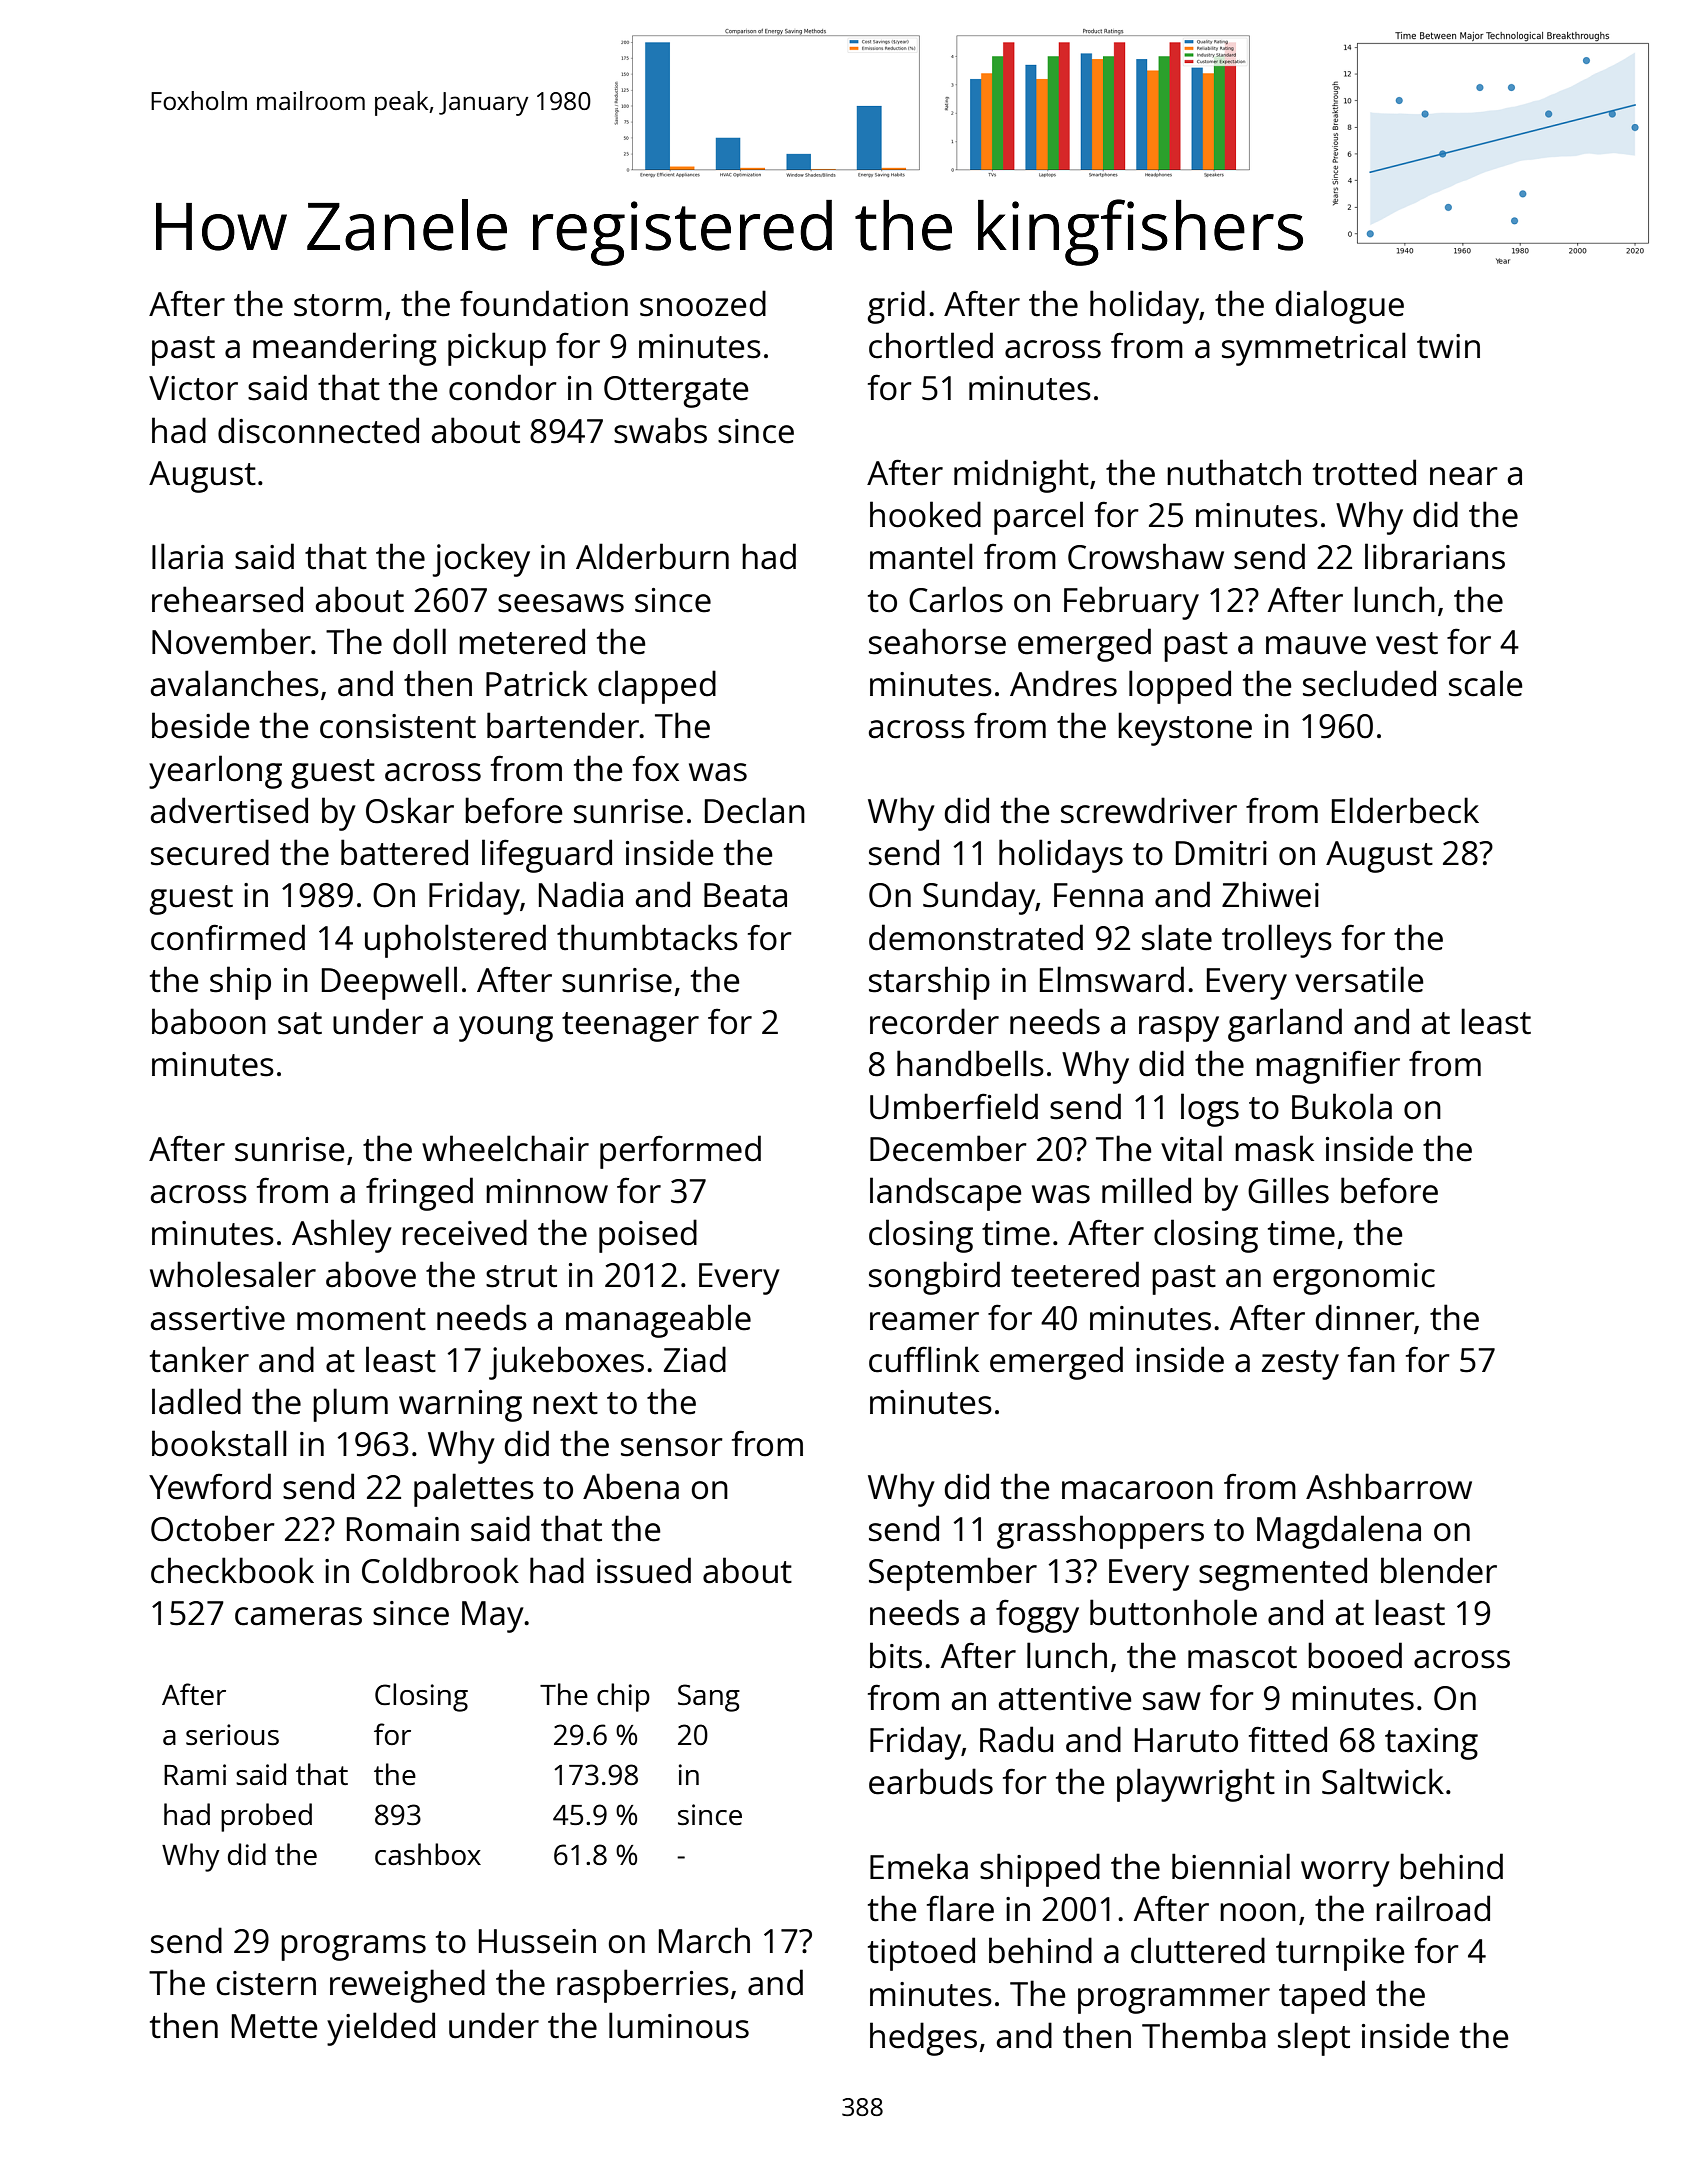 This screenshot has width=1683, height=2178. I want to click on tanker, so click(199, 1359).
